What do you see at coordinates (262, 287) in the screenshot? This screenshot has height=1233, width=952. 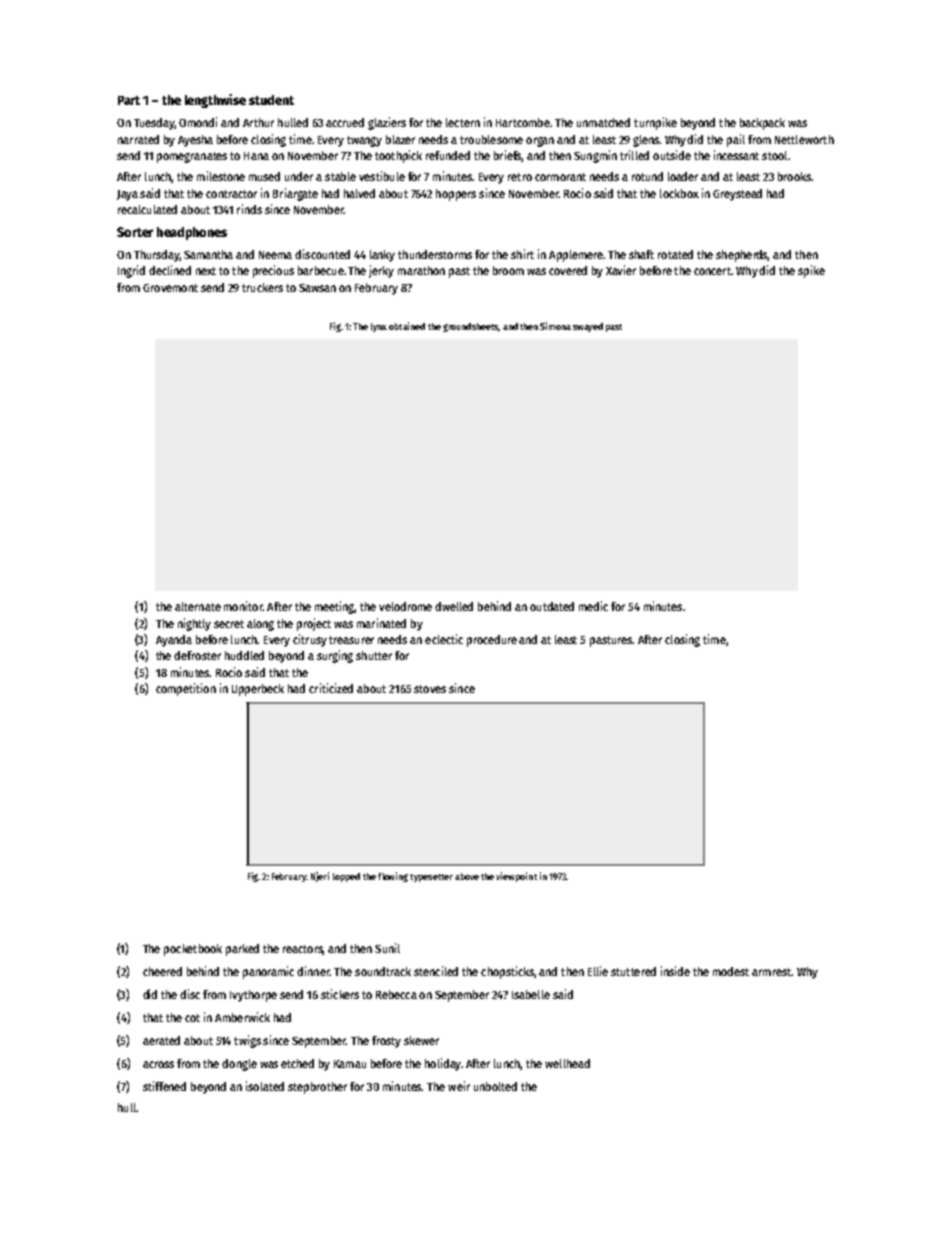 I see `truckers` at bounding box center [262, 287].
